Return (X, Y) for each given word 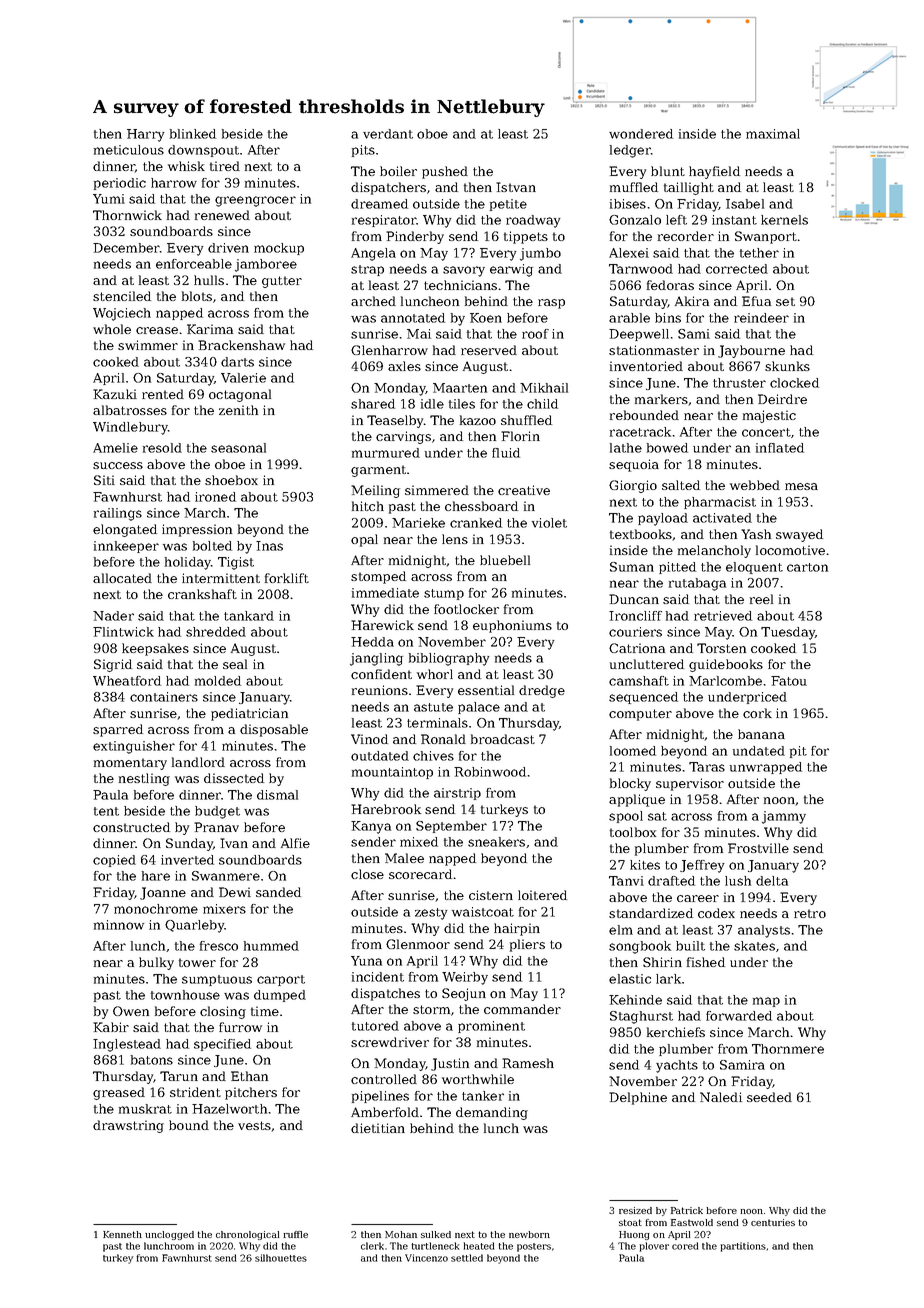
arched (373, 301)
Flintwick (123, 632)
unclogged (169, 1235)
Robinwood (490, 772)
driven (228, 248)
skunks (787, 366)
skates (754, 946)
